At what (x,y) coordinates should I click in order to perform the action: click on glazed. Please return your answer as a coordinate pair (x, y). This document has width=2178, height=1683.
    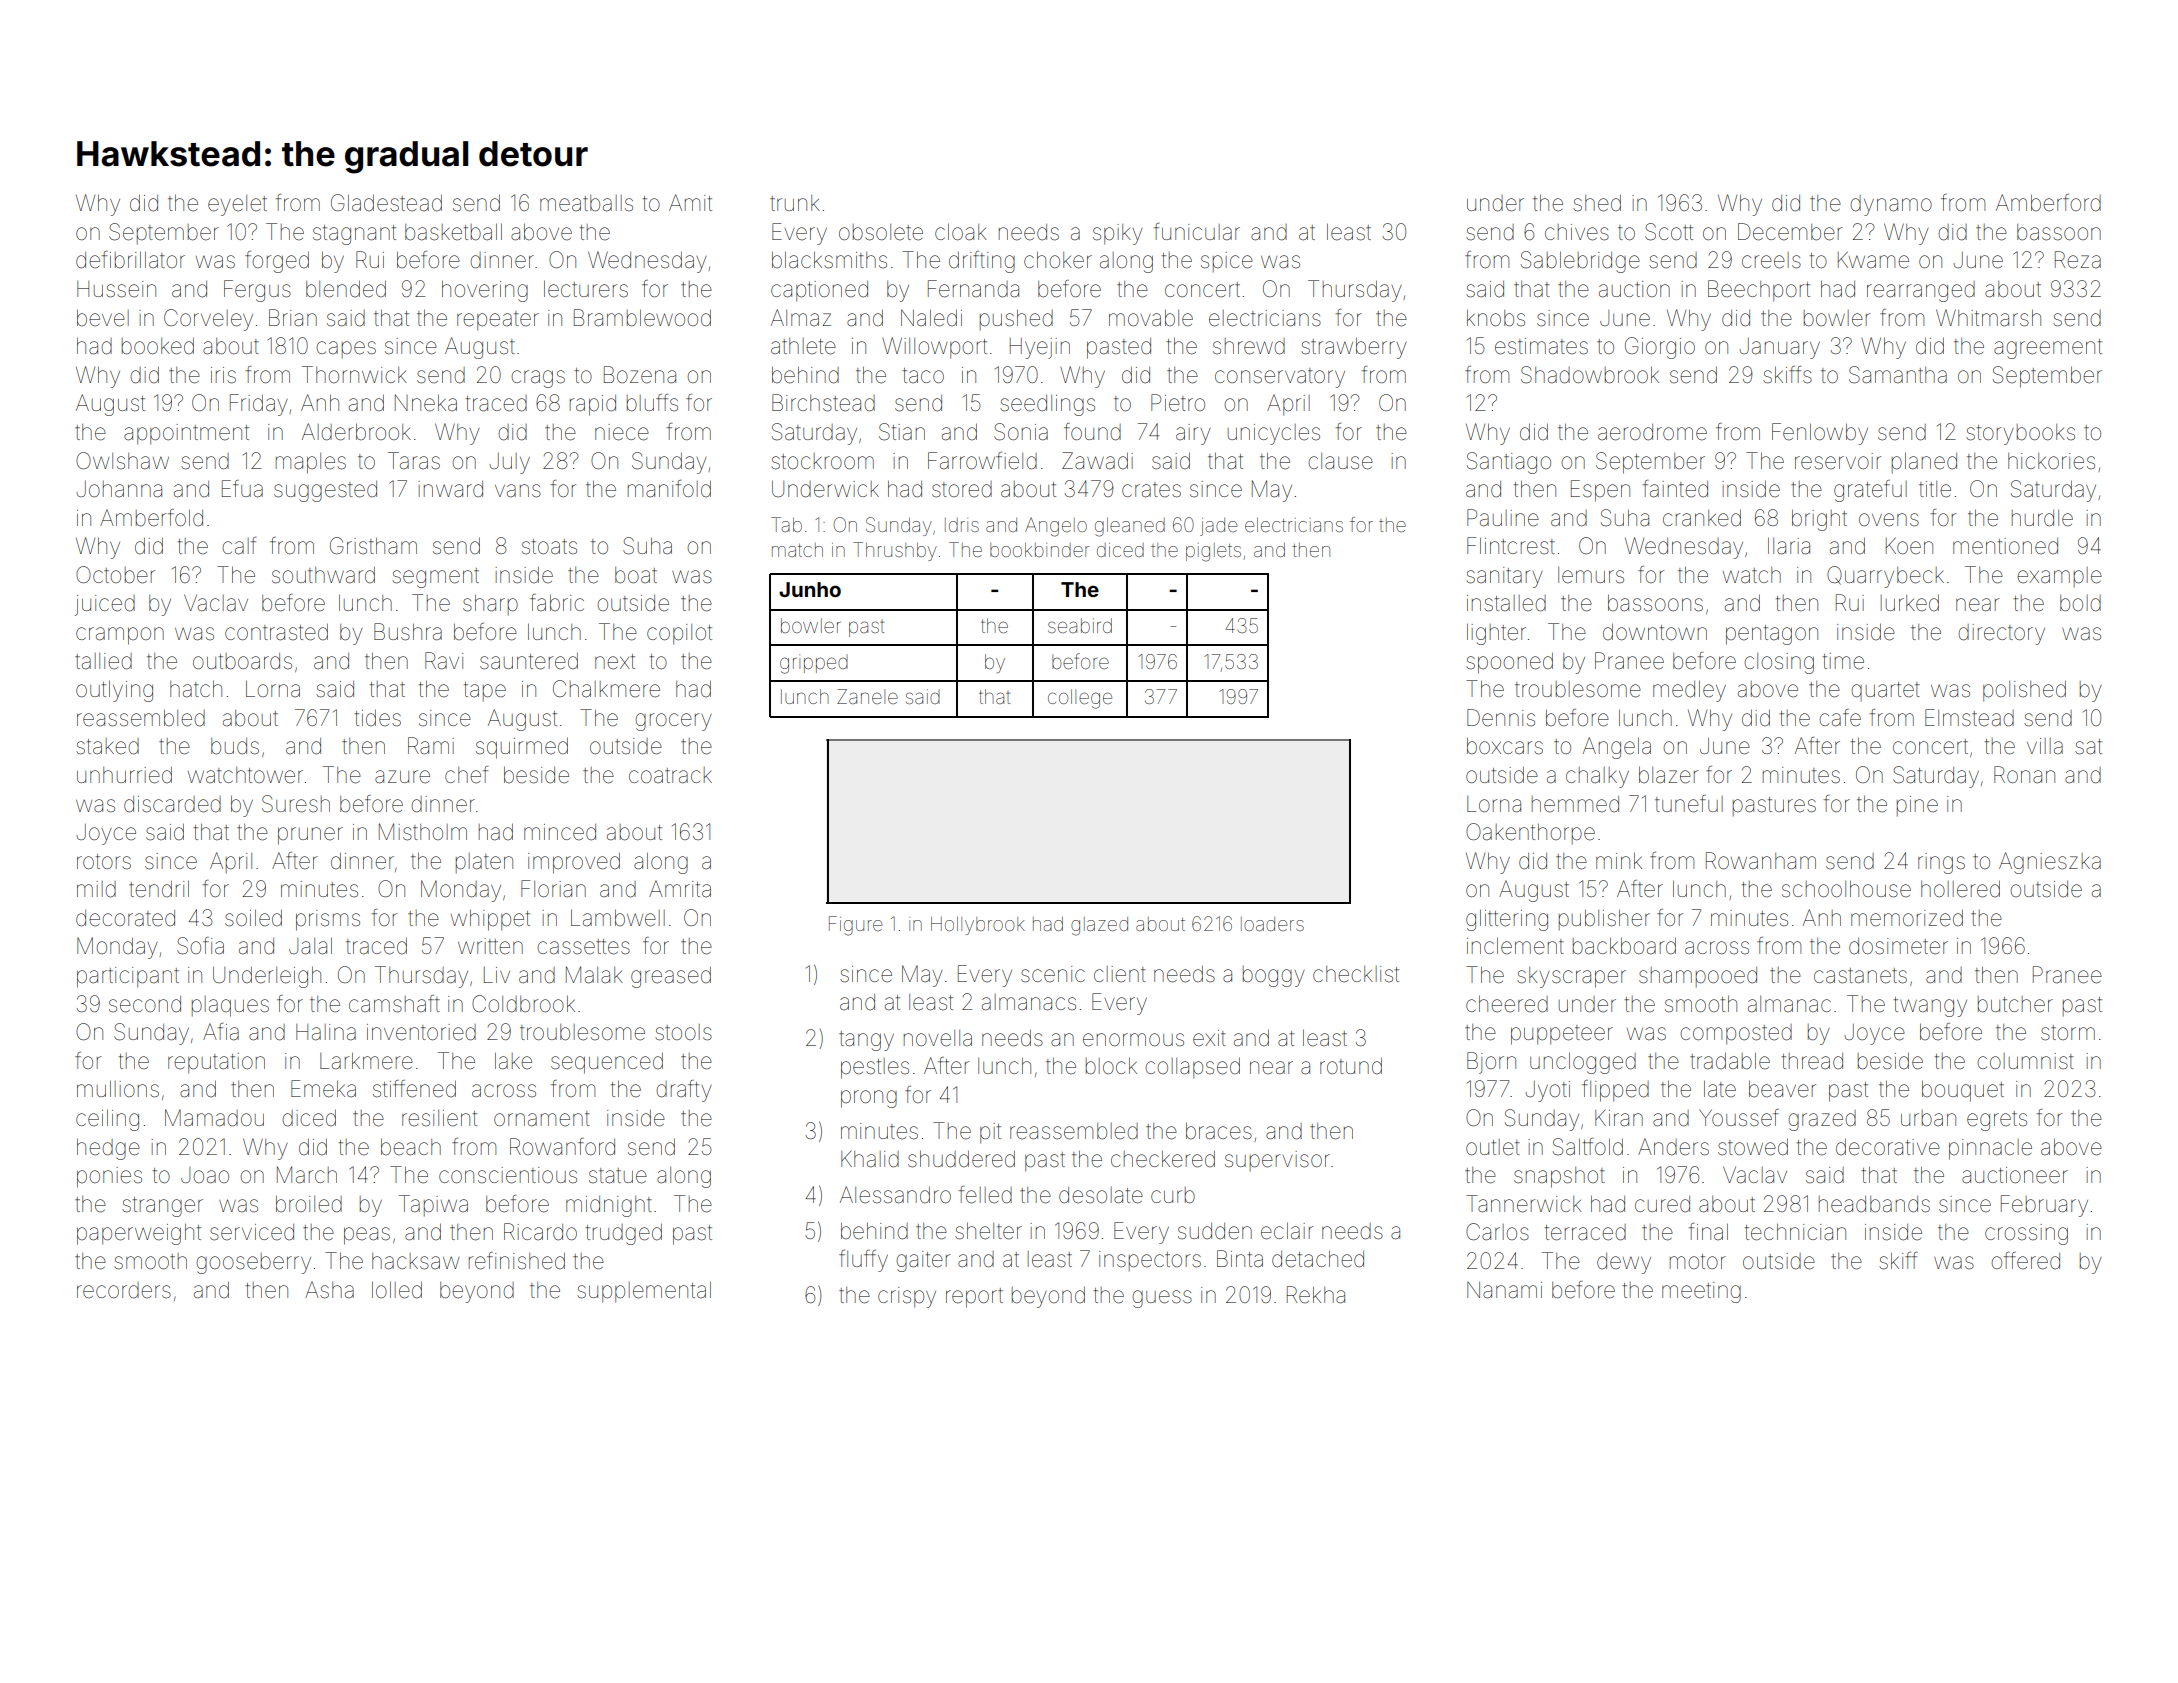
    Looking at the image, I should click on (1099, 926).
